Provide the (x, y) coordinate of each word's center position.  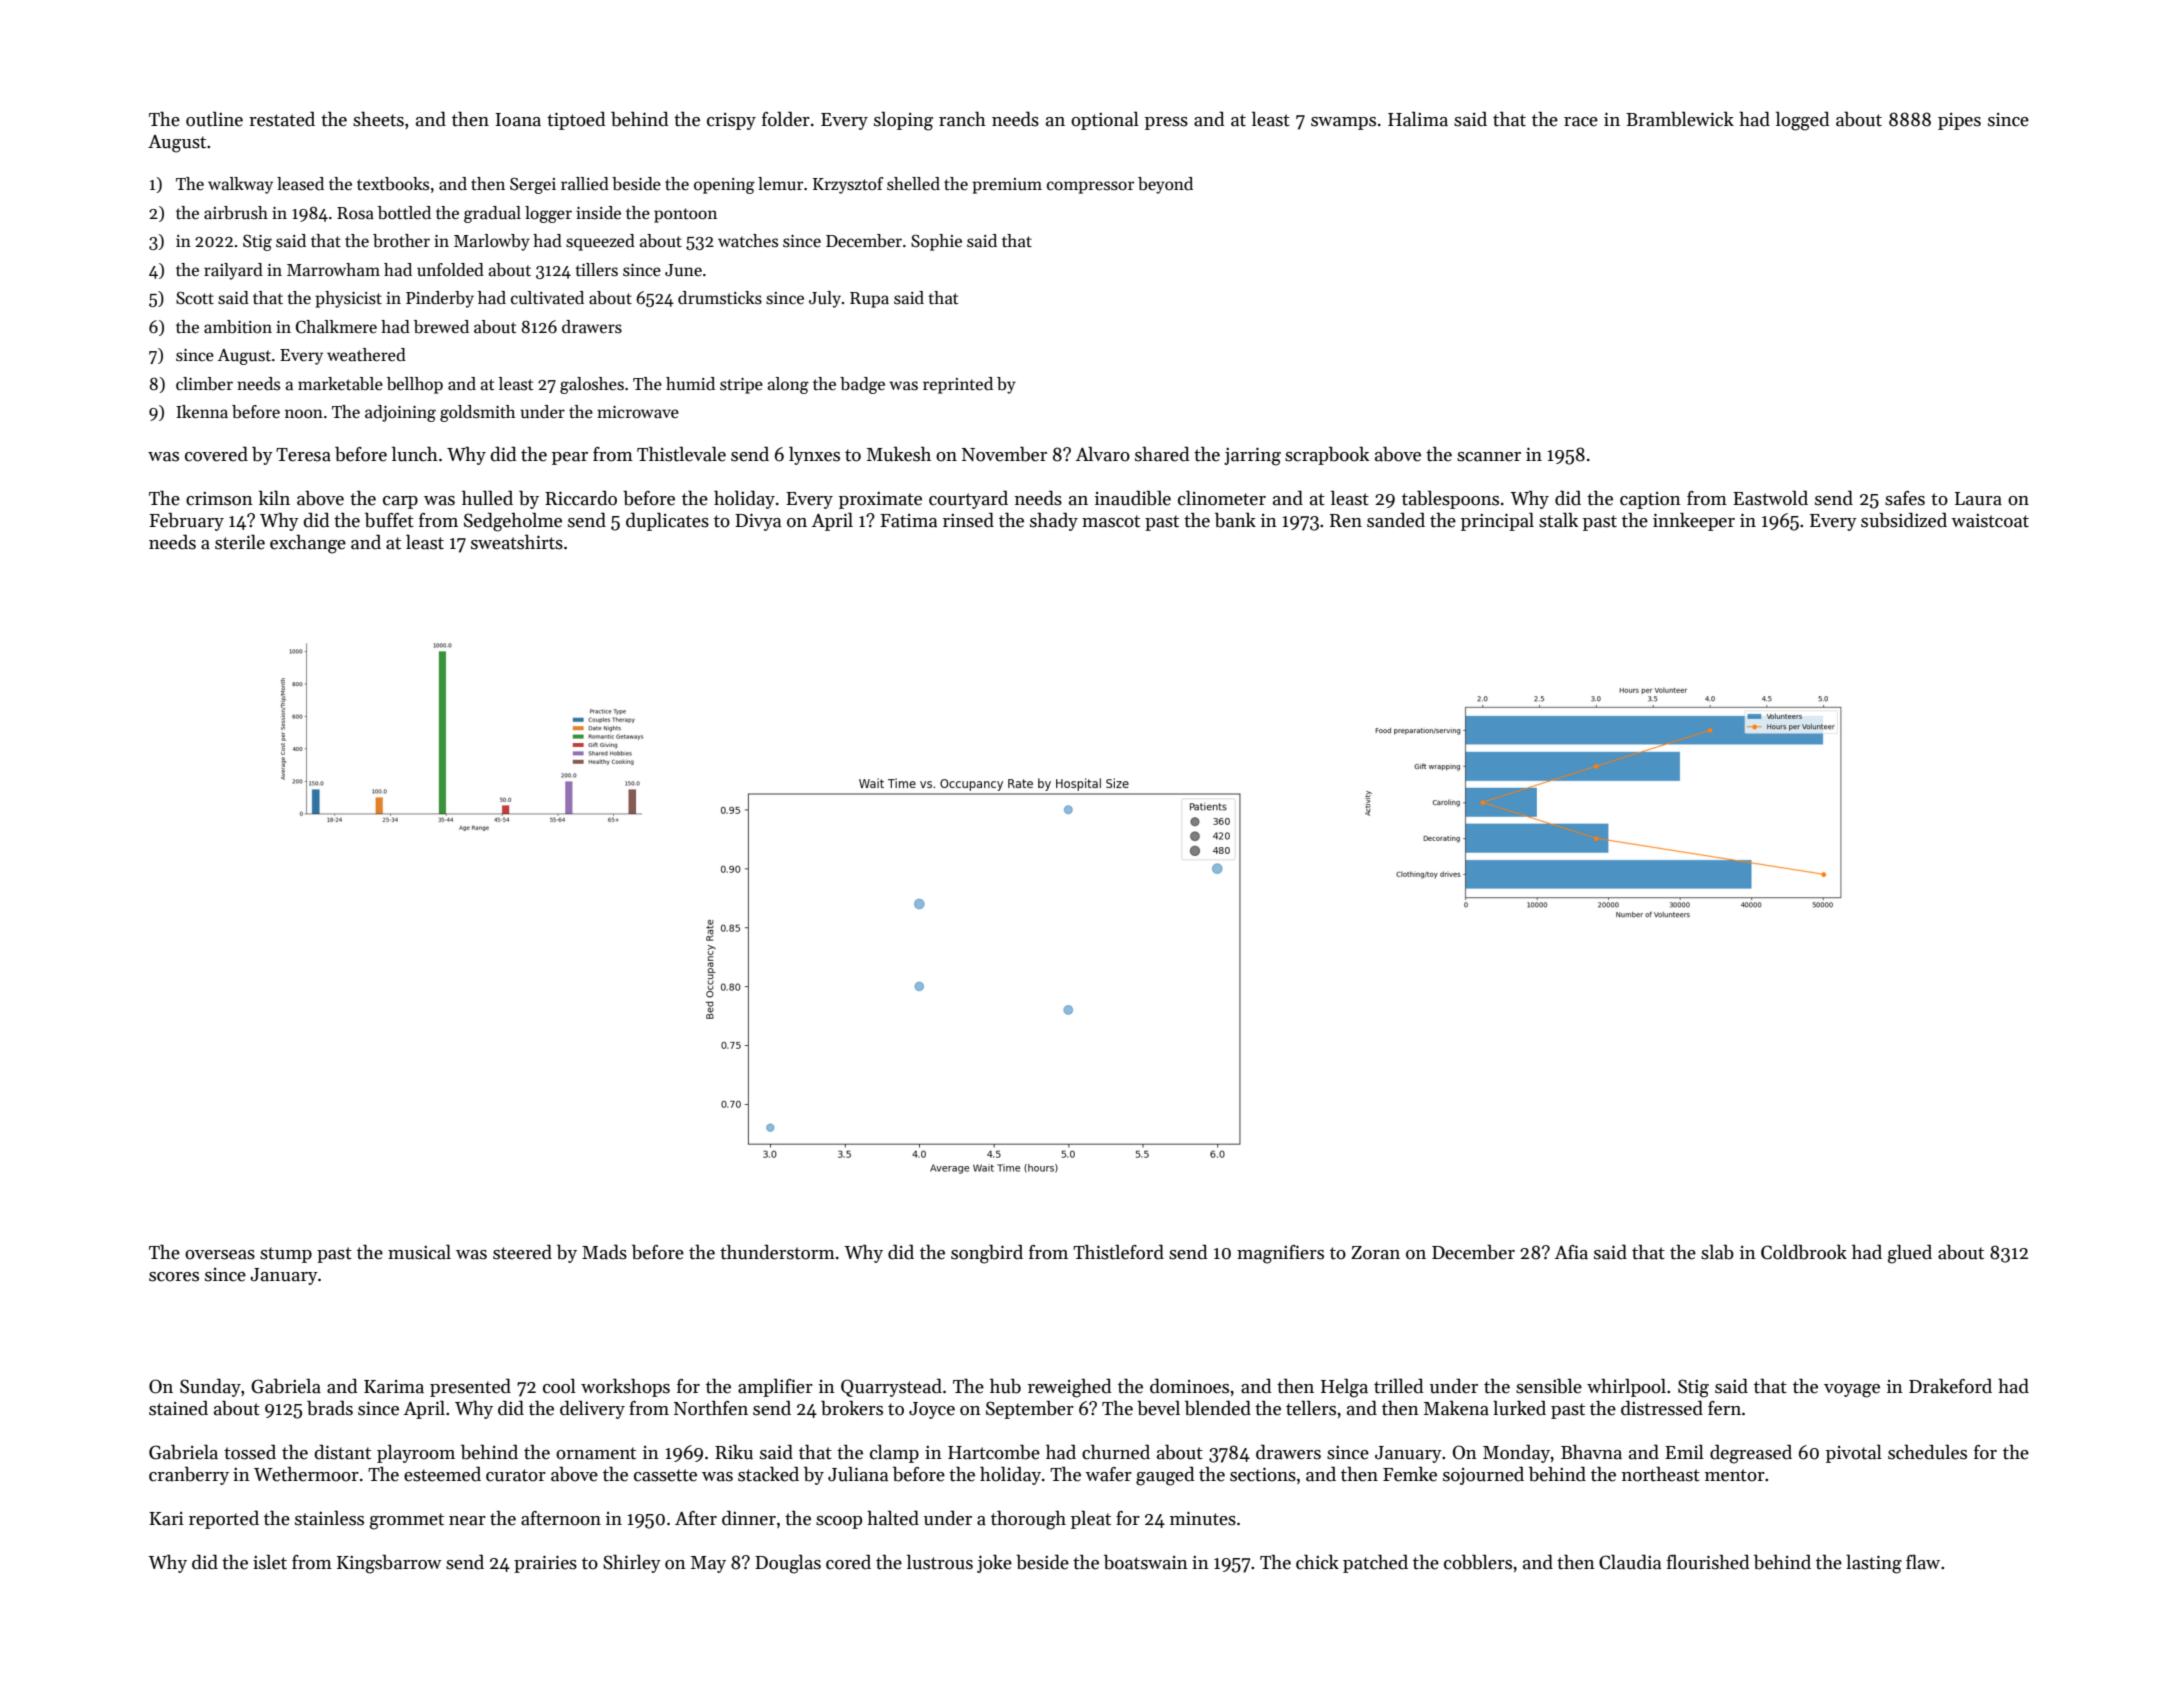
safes (1905, 498)
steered (522, 1252)
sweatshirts (517, 542)
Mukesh (899, 454)
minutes (1203, 1518)
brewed (441, 327)
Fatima (908, 521)
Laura (1978, 499)
